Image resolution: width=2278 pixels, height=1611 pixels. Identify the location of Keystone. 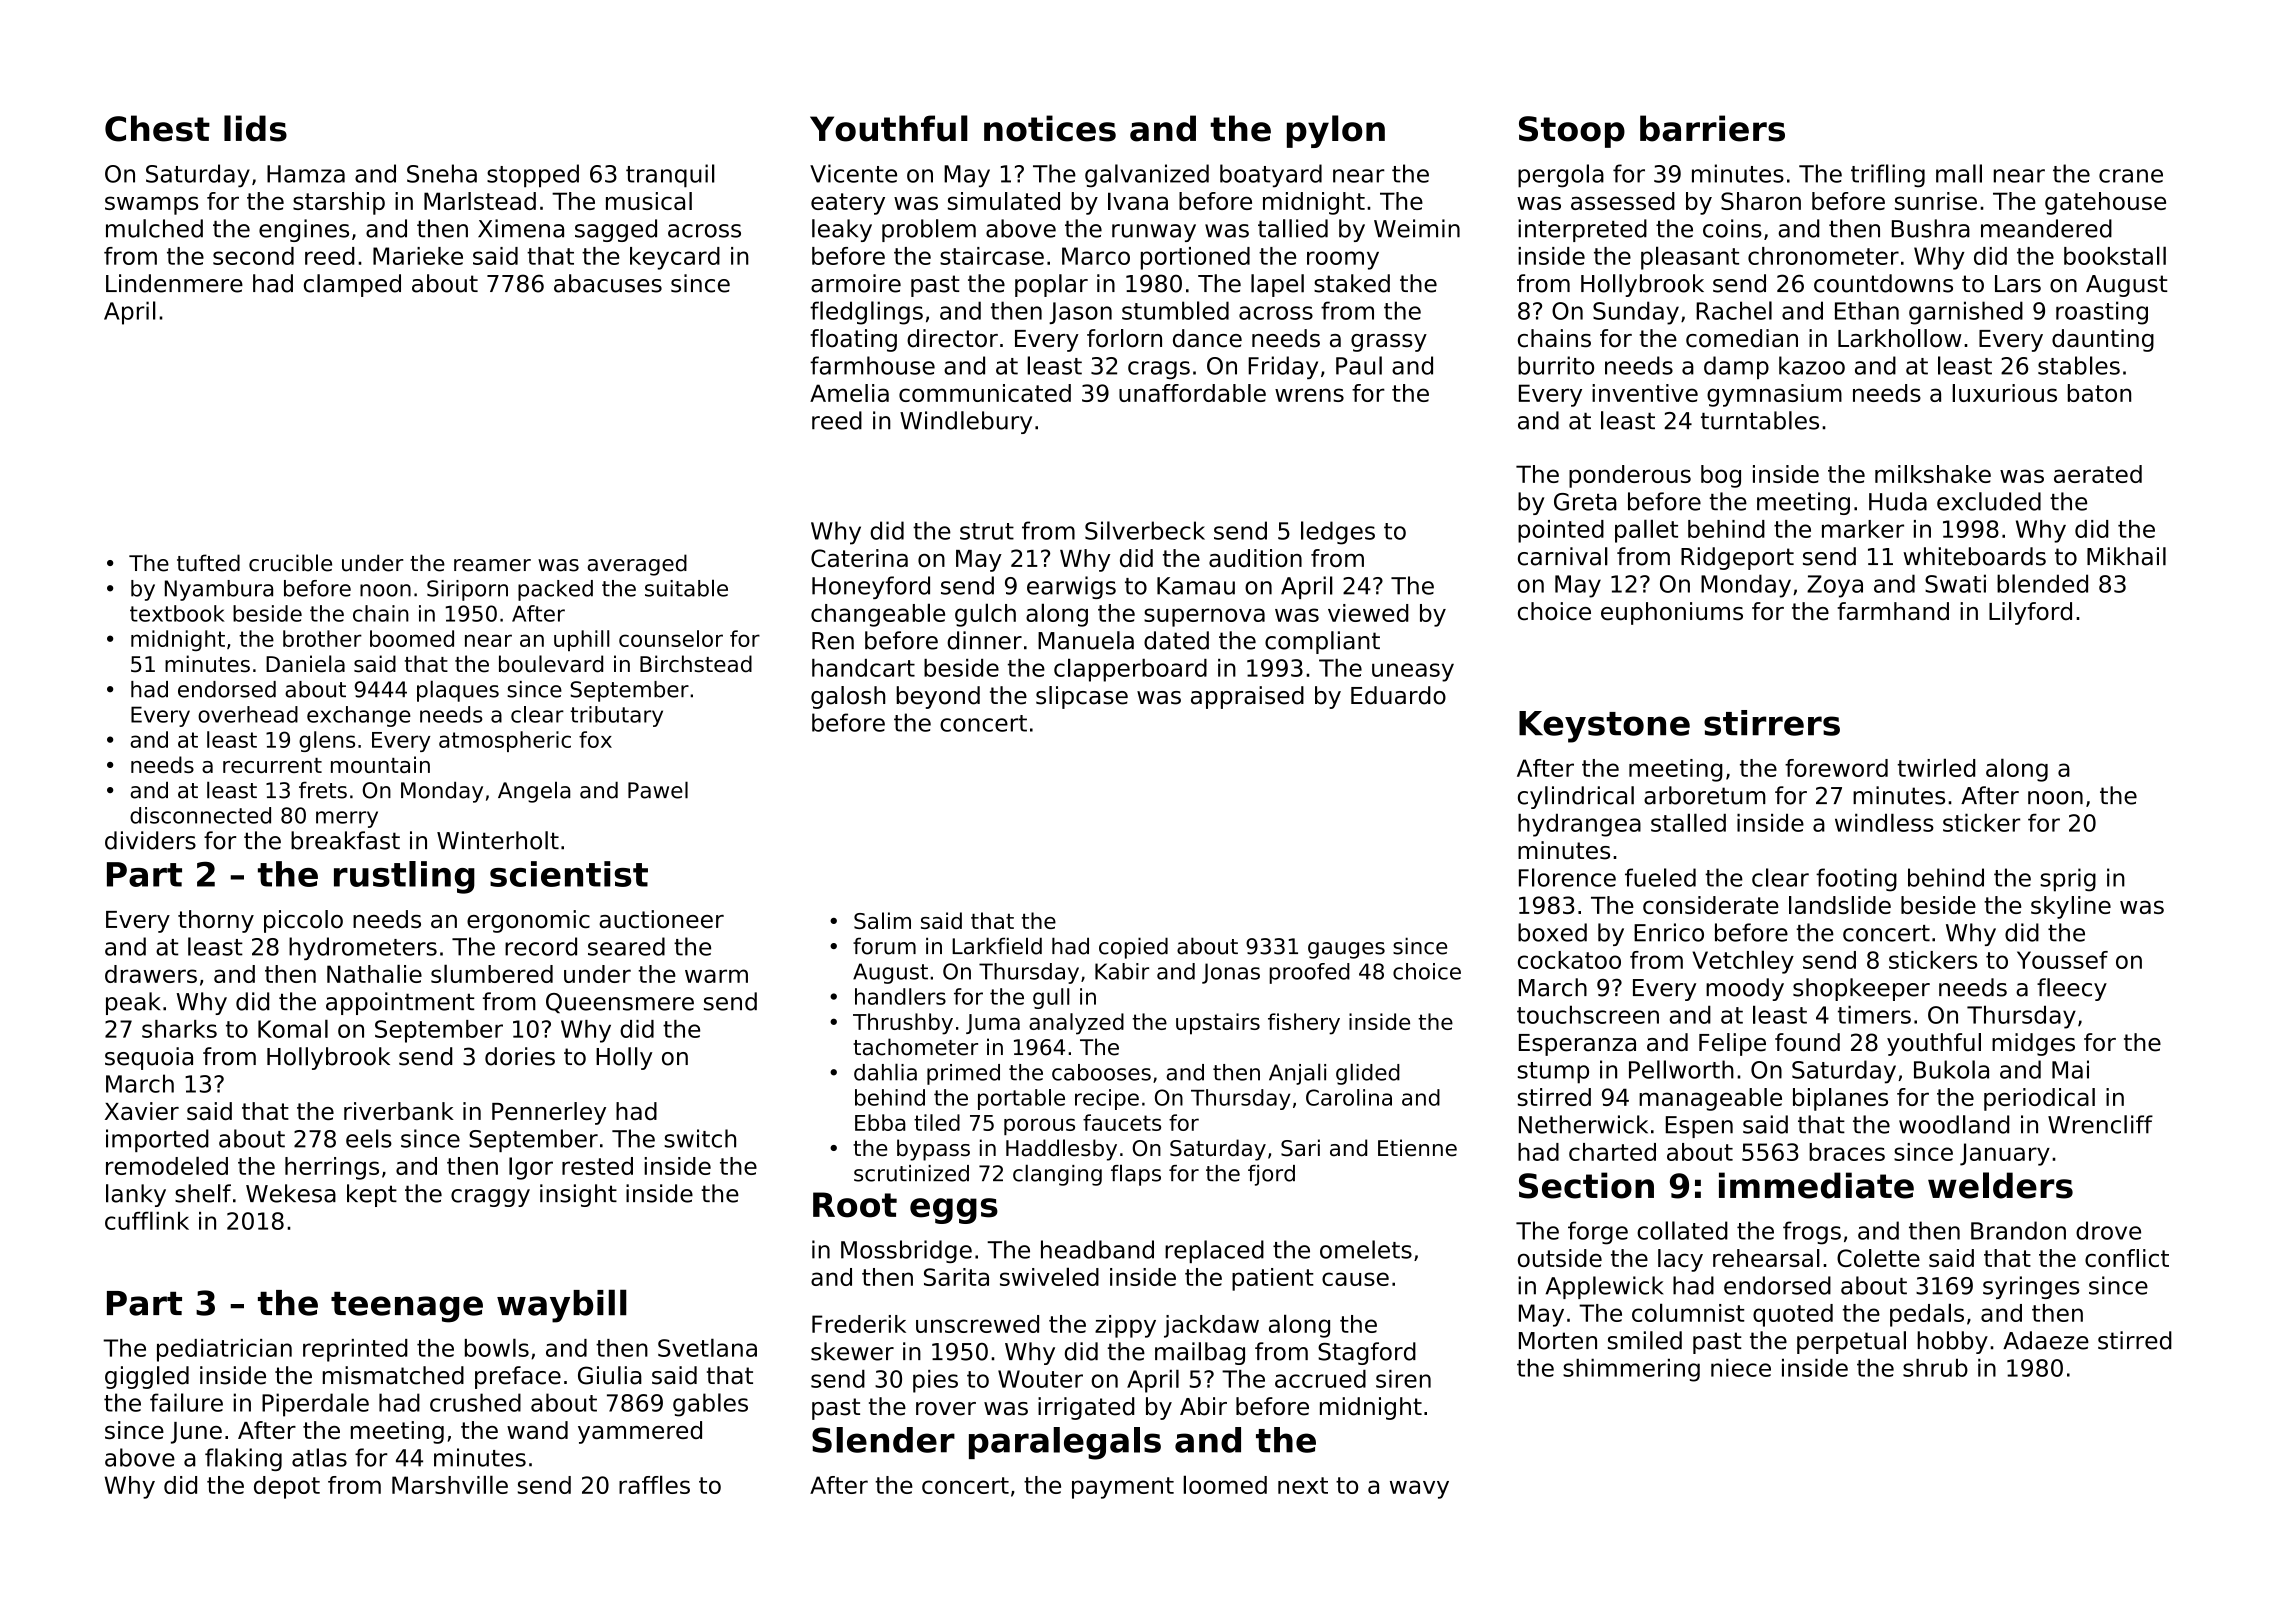
(1604, 727).
